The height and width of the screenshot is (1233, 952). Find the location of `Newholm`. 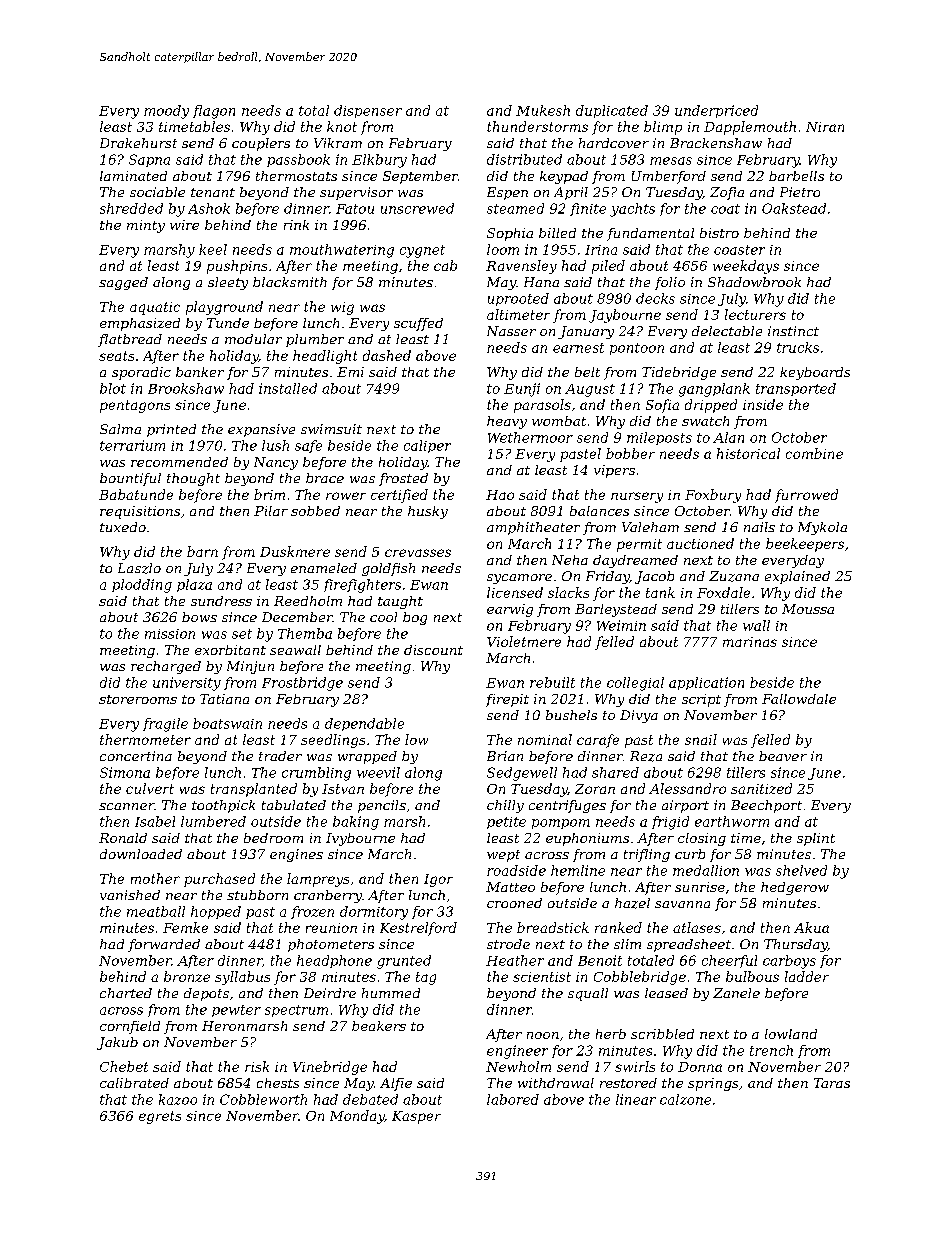

Newholm is located at coordinates (518, 1066).
